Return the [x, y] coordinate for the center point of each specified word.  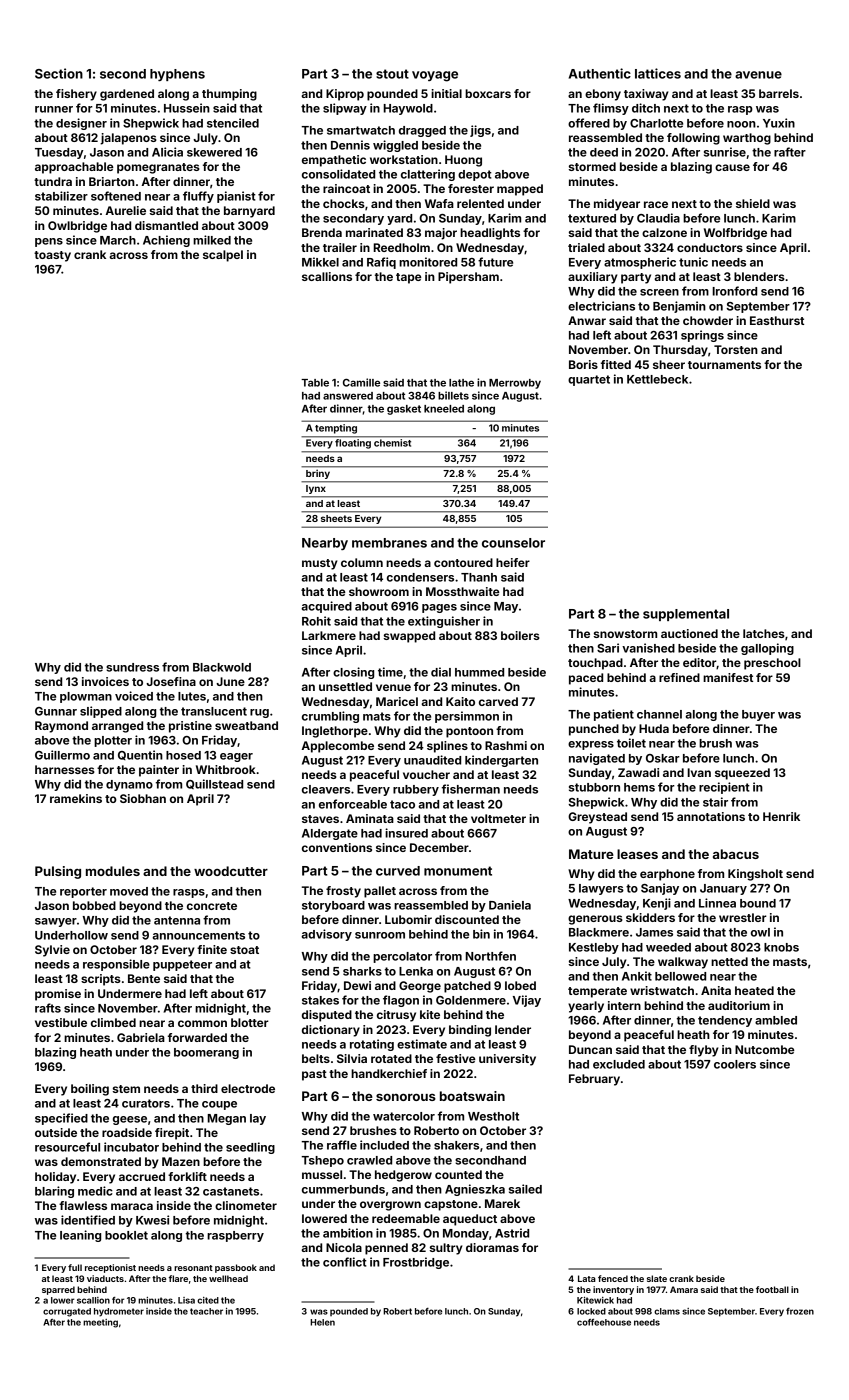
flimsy [611, 109]
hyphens [177, 75]
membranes [389, 543]
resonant [193, 1268]
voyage [435, 76]
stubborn [594, 787]
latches [764, 633]
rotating [372, 1045]
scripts [101, 980]
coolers [735, 1064]
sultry [446, 1249]
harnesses [65, 769]
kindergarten [501, 761]
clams [667, 1311]
